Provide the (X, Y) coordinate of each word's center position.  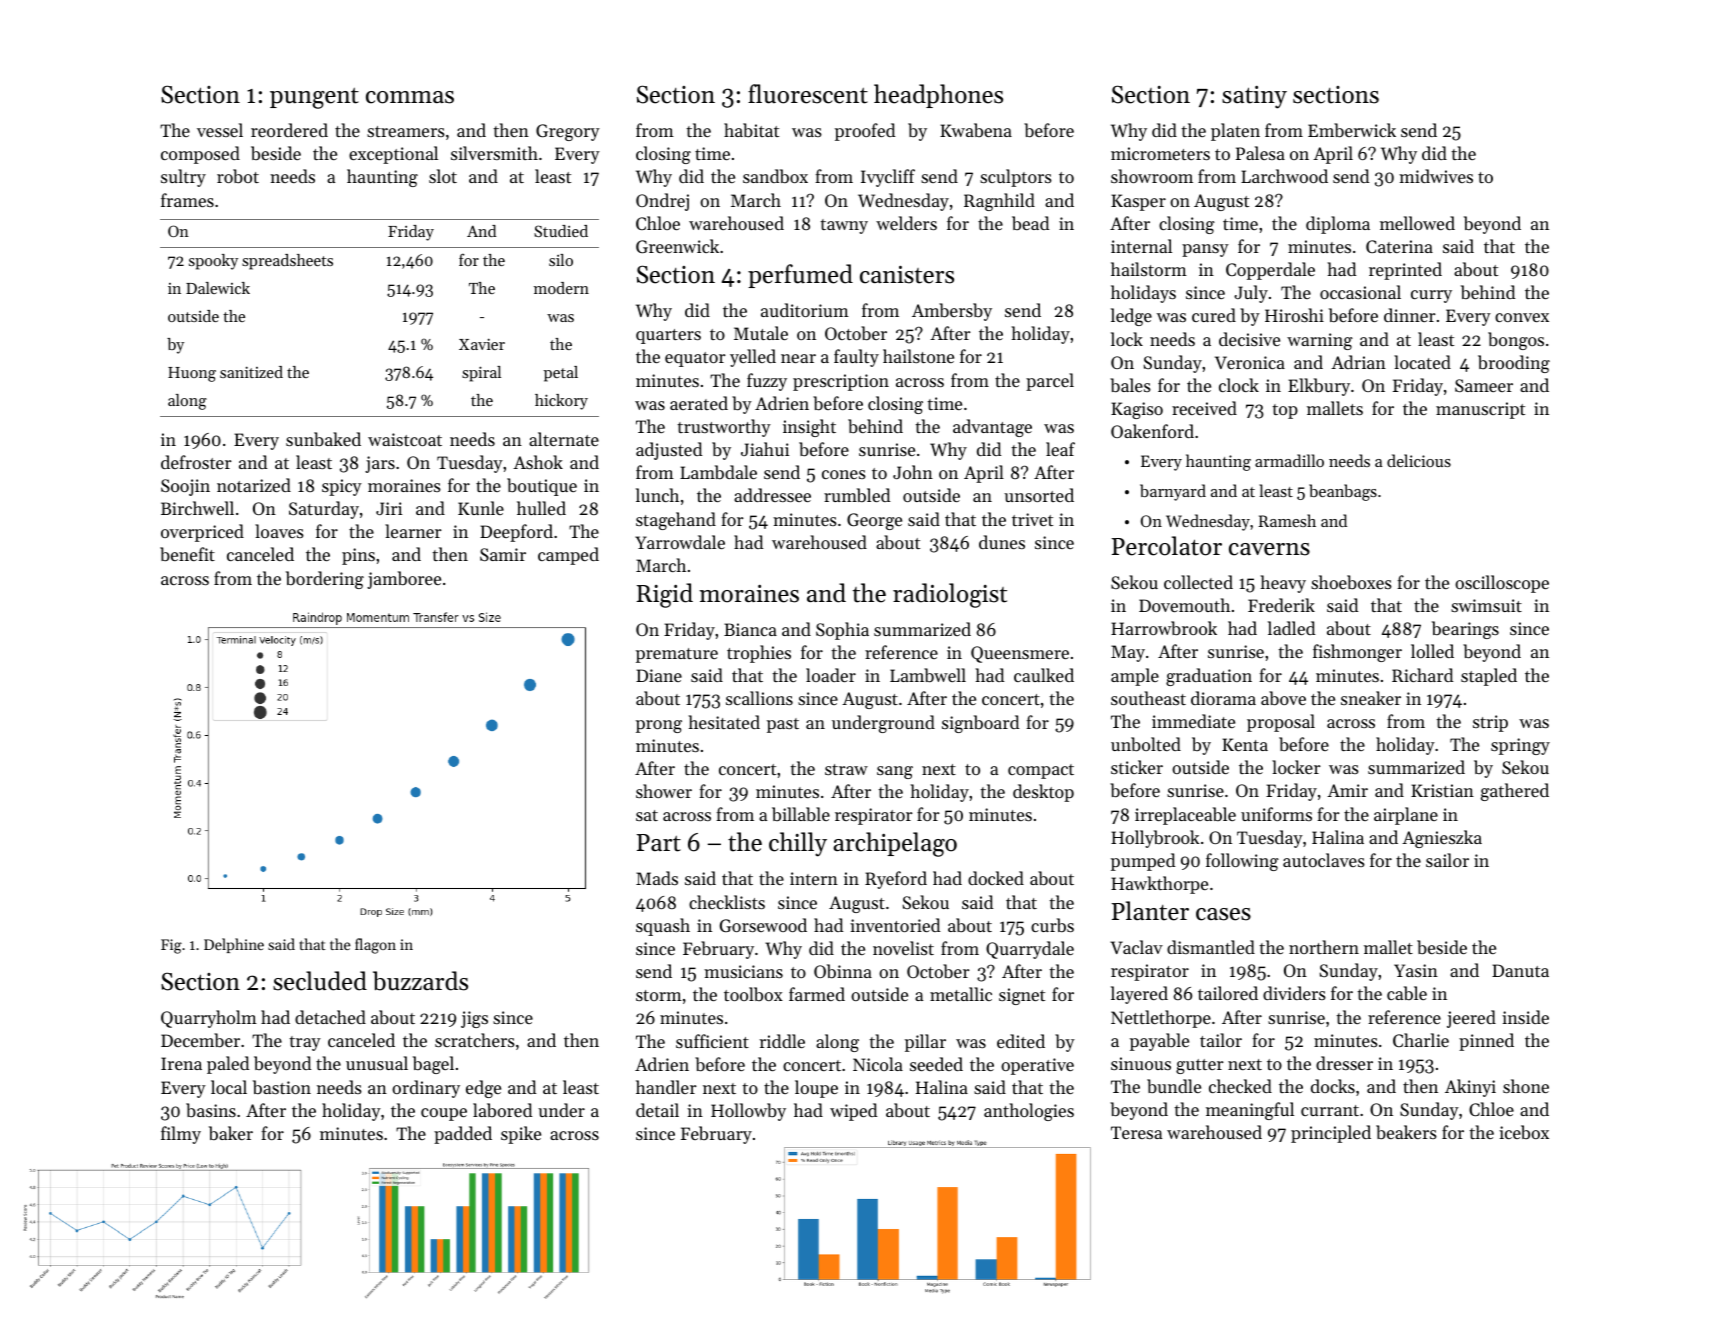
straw (846, 769)
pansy (1205, 250)
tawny (844, 226)
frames (187, 200)
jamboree (404, 580)
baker (231, 1133)
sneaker (1371, 698)
